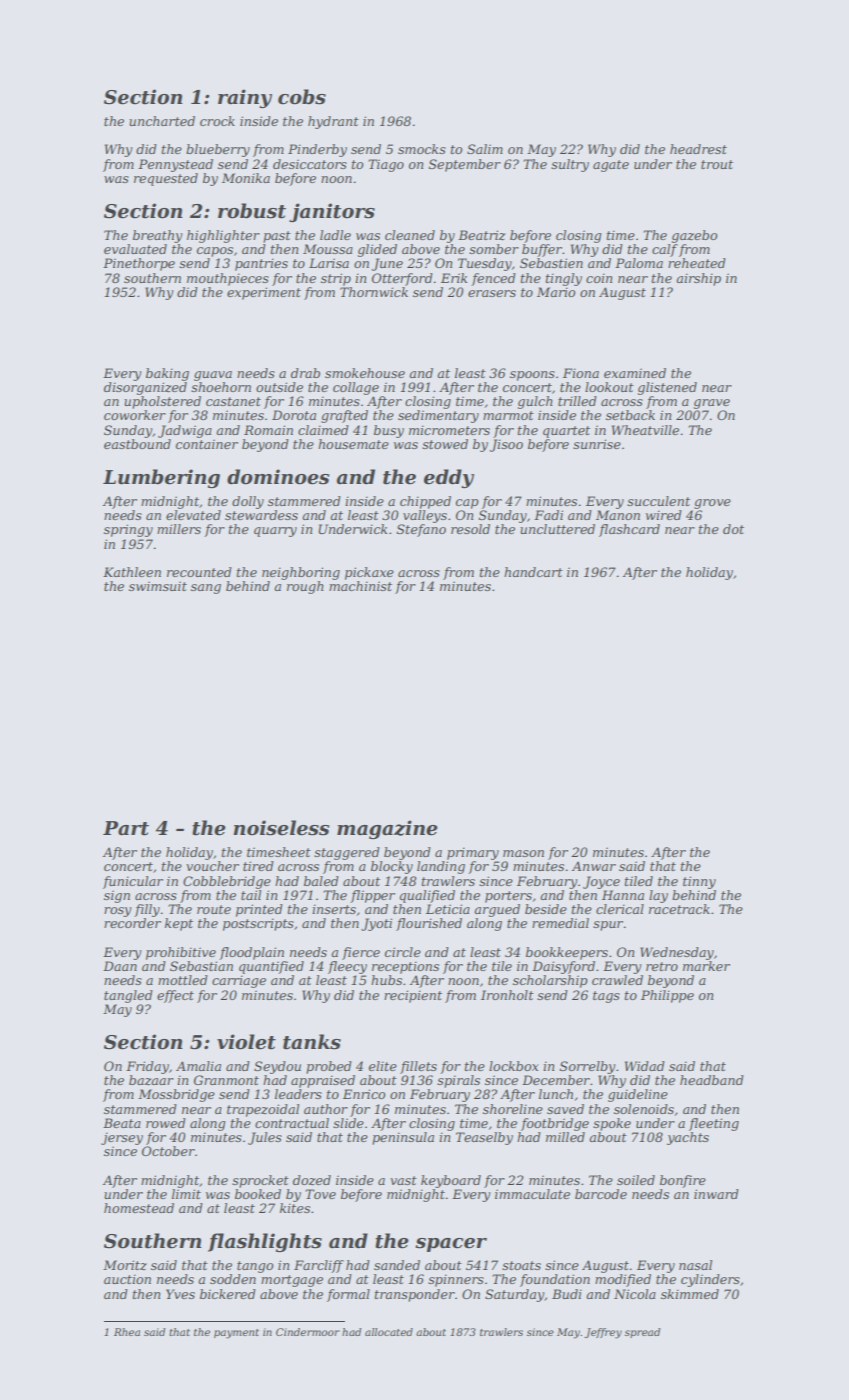  What do you see at coordinates (717, 164) in the image?
I see `trout` at bounding box center [717, 164].
